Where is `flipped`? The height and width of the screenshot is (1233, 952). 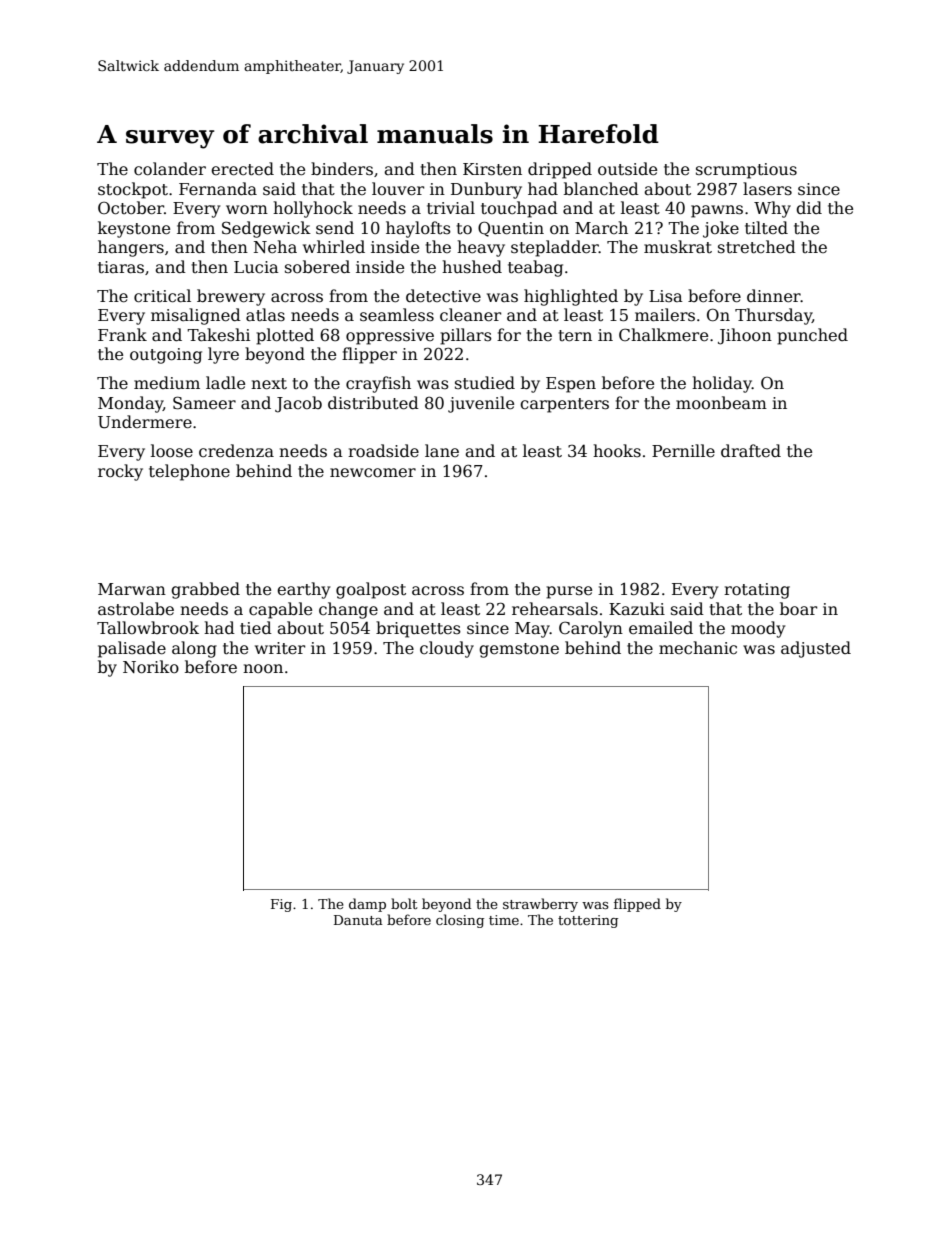
flipped is located at coordinates (637, 905).
